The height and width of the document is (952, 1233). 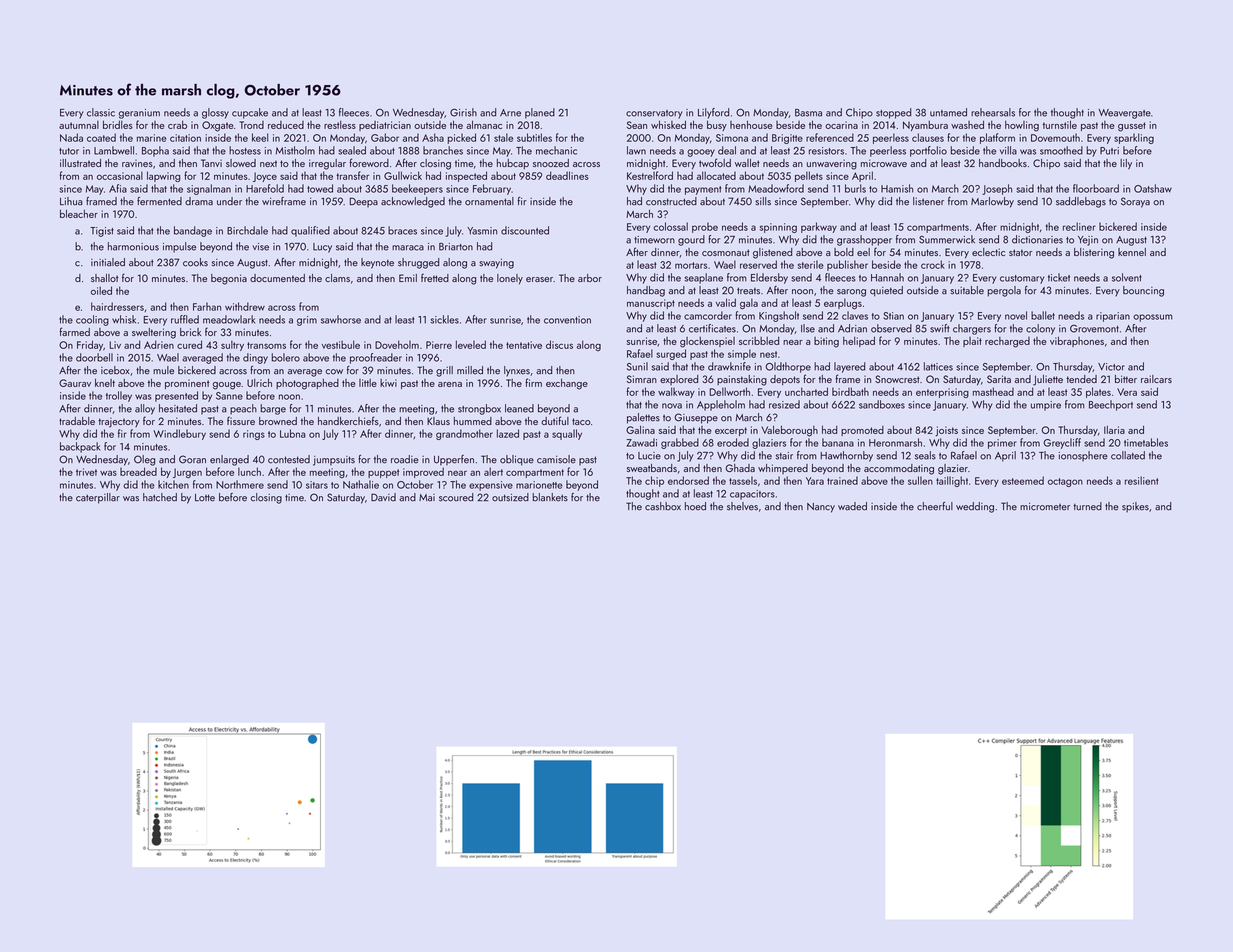 What do you see at coordinates (1087, 506) in the document?
I see `turned` at bounding box center [1087, 506].
